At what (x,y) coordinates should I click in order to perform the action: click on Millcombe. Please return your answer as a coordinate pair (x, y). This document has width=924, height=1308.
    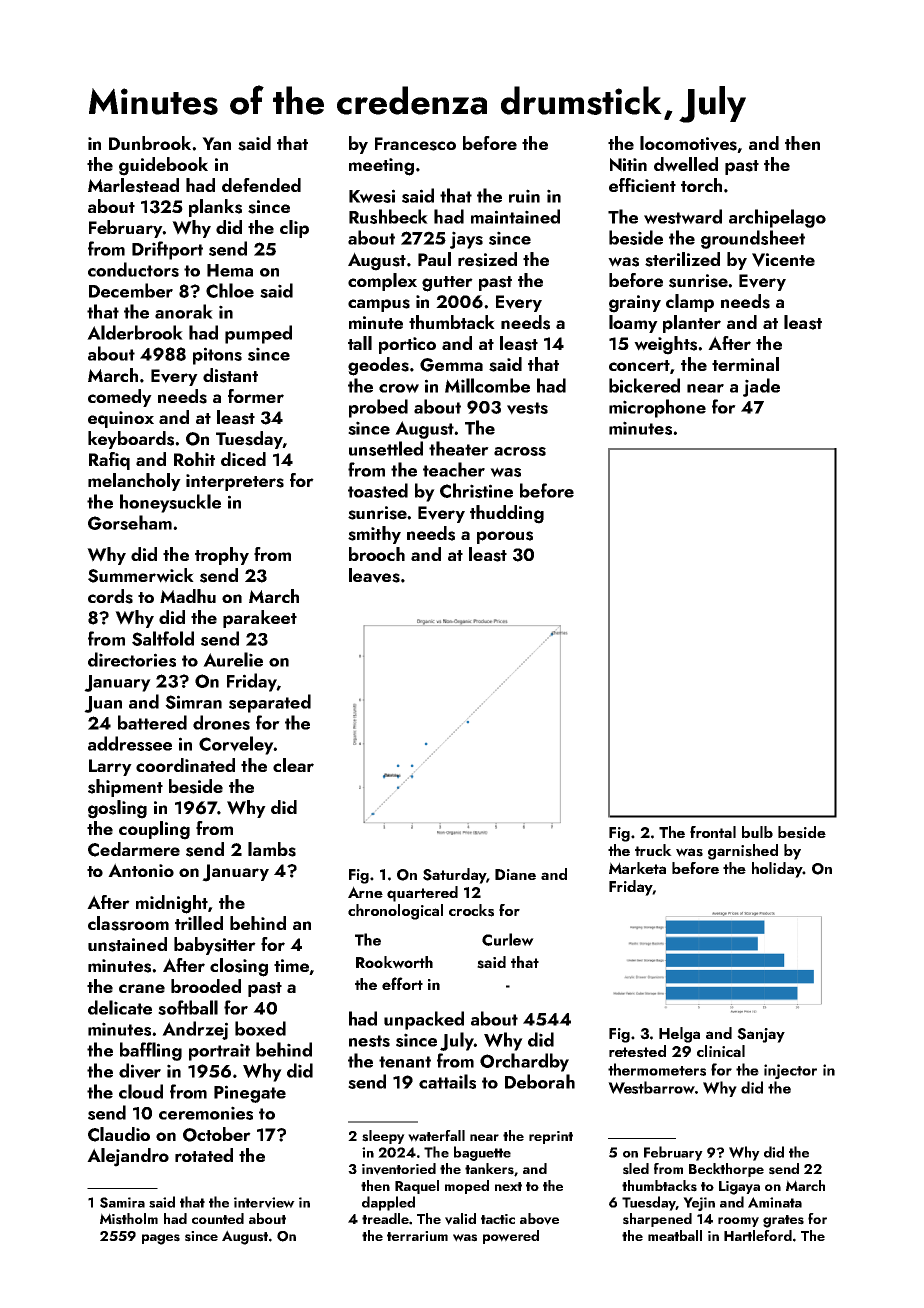
    Looking at the image, I should click on (487, 385).
